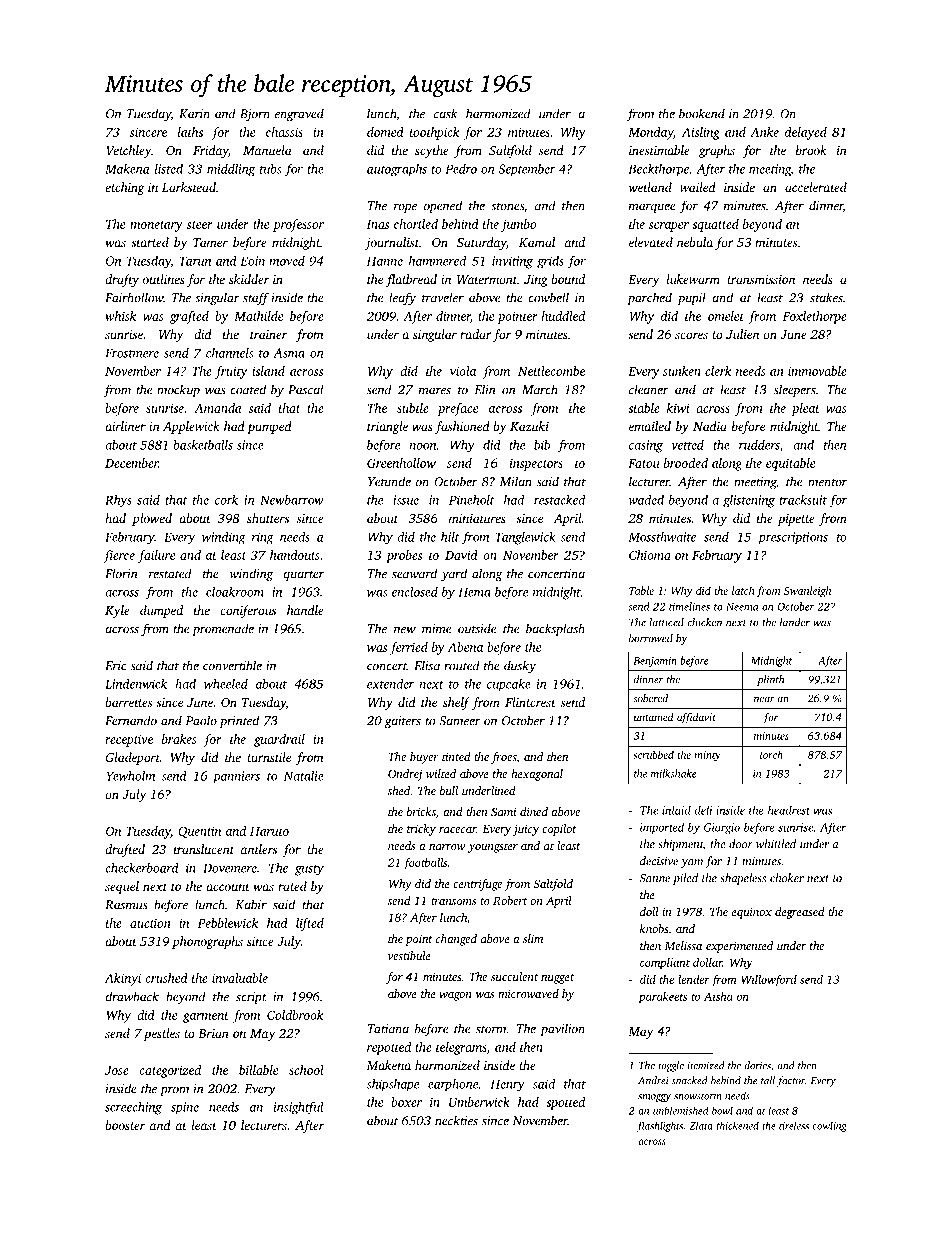 The image size is (952, 1233). What do you see at coordinates (258, 1070) in the document?
I see `billable` at bounding box center [258, 1070].
